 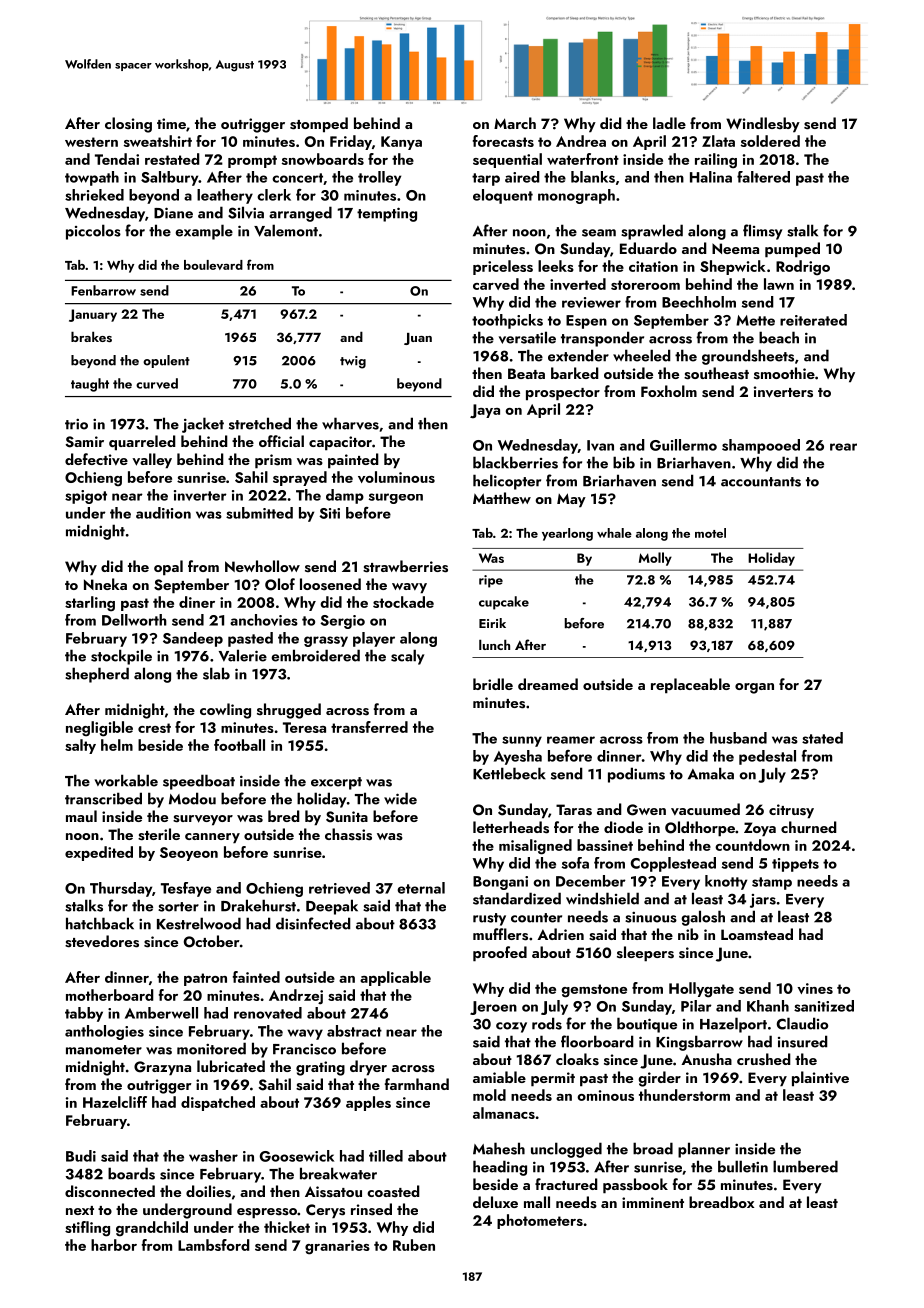 I want to click on harbor, so click(x=114, y=1245).
